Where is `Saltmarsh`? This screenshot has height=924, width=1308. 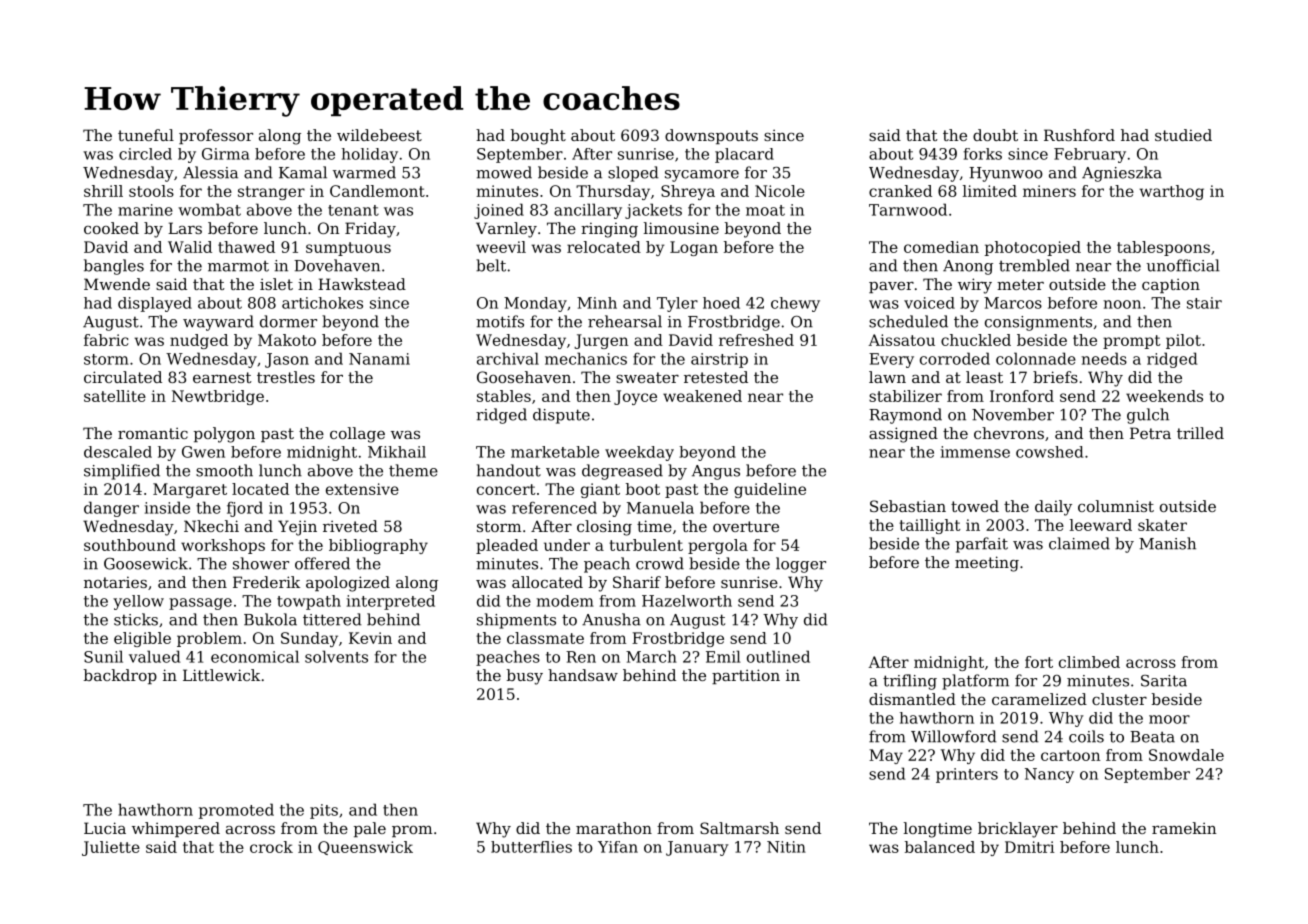 Saltmarsh is located at coordinates (739, 828).
